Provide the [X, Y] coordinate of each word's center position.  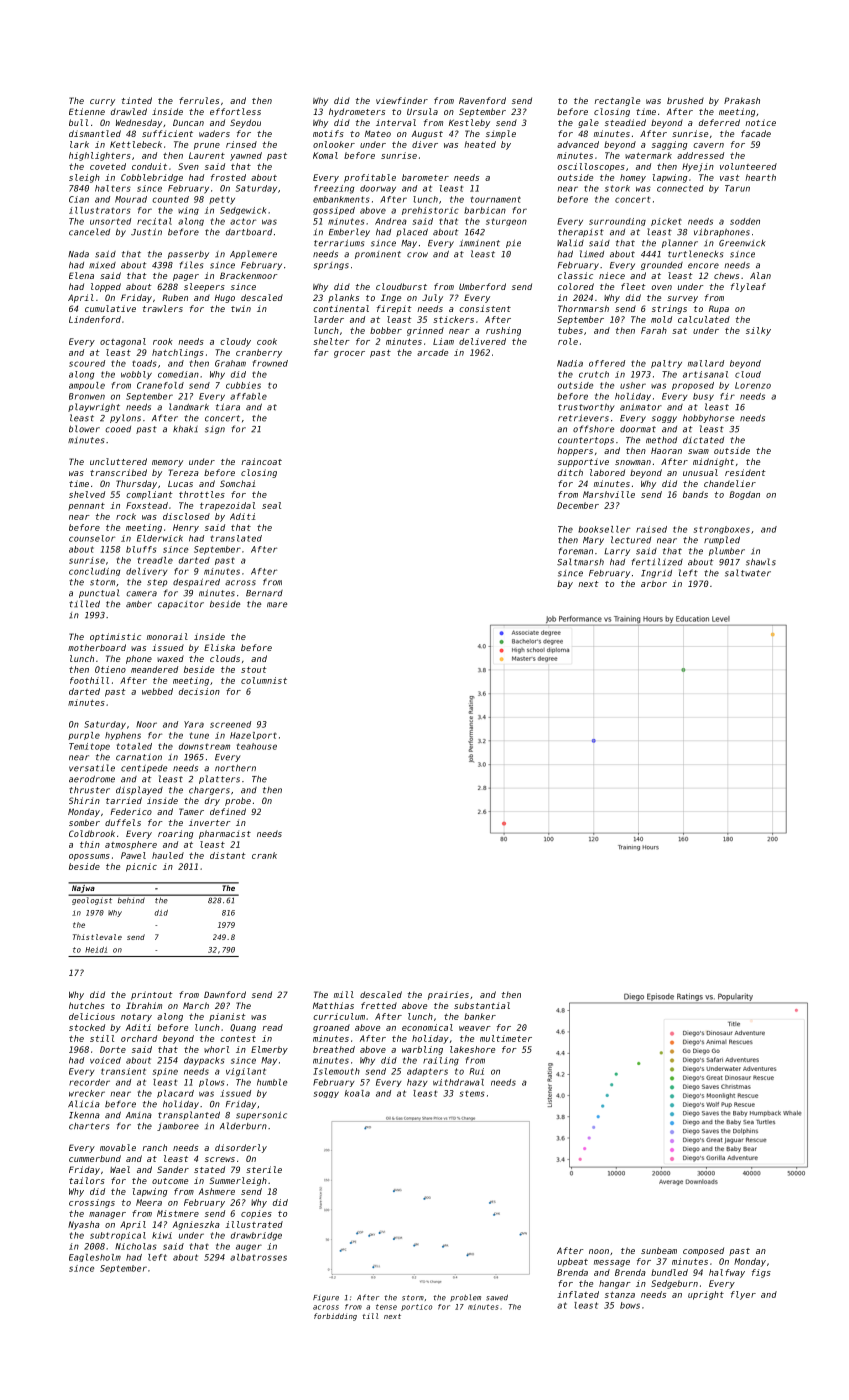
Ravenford [482, 100]
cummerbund [95, 1158]
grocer [349, 354]
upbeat [573, 1262]
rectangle [617, 101]
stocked [87, 1027]
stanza [620, 1295]
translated [236, 538]
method [661, 440]
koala [357, 1093]
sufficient [167, 133]
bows [630, 1305]
